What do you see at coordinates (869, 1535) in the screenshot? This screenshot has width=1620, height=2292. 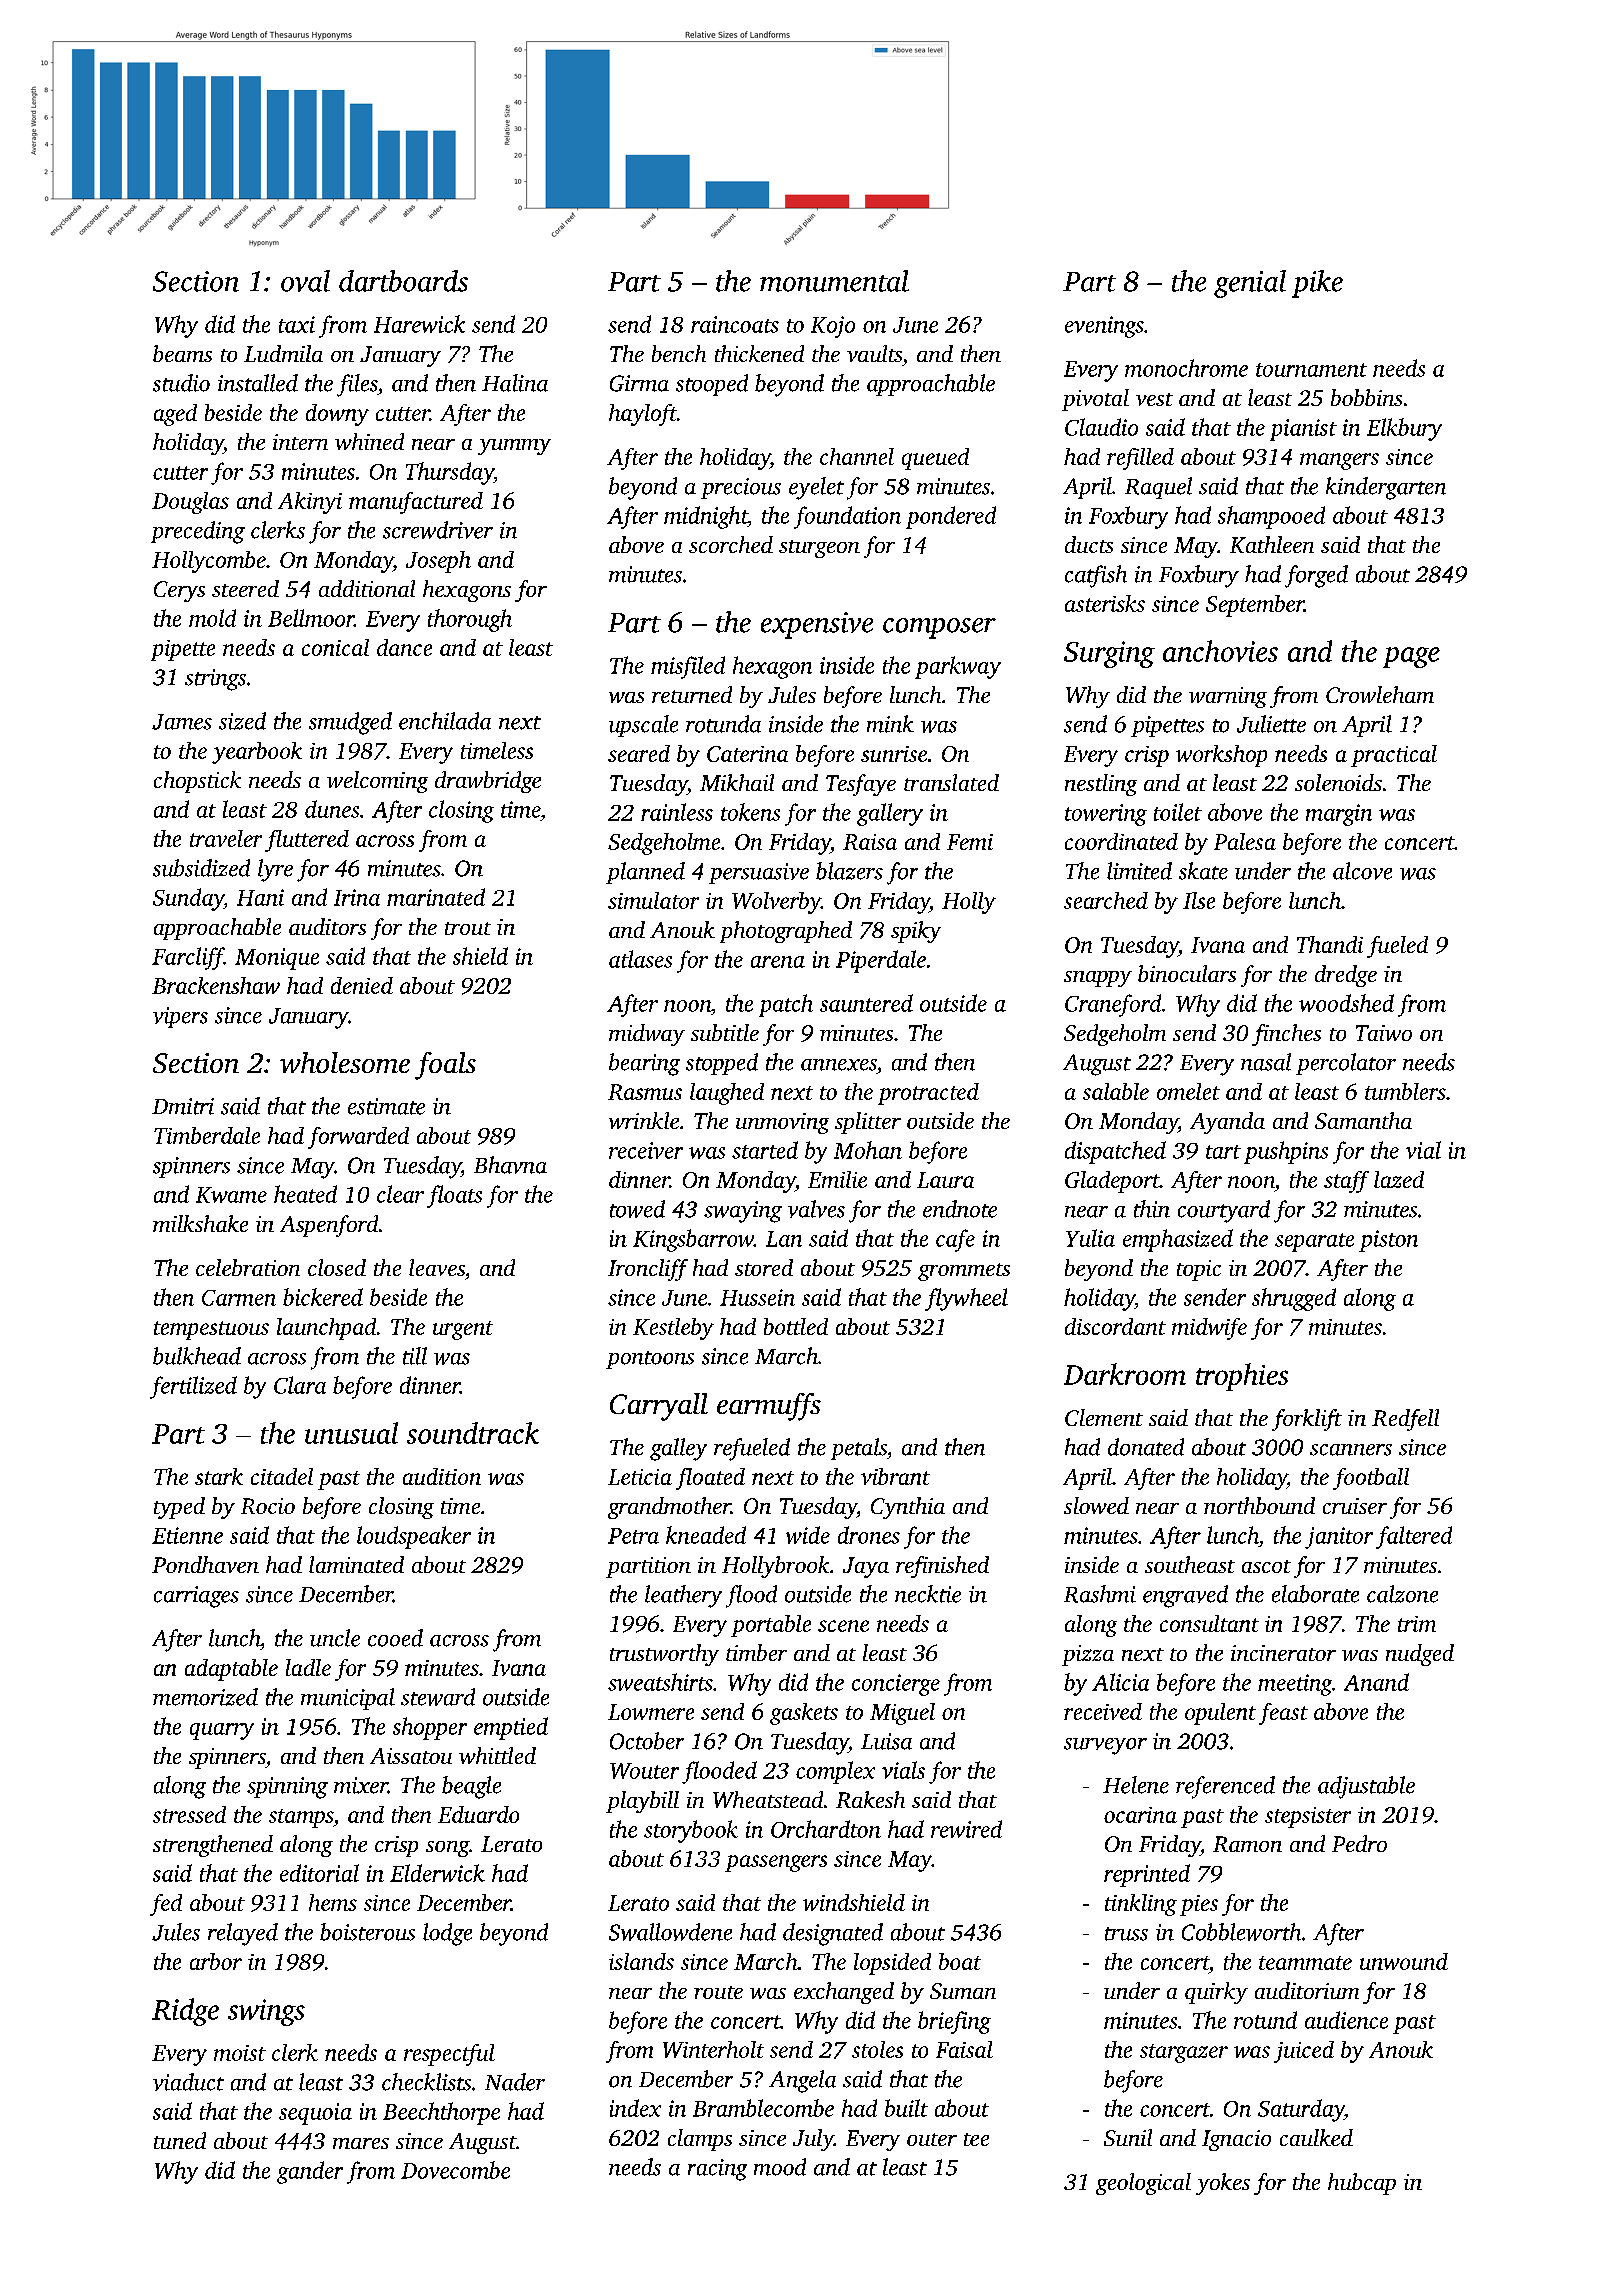 I see `drones` at bounding box center [869, 1535].
